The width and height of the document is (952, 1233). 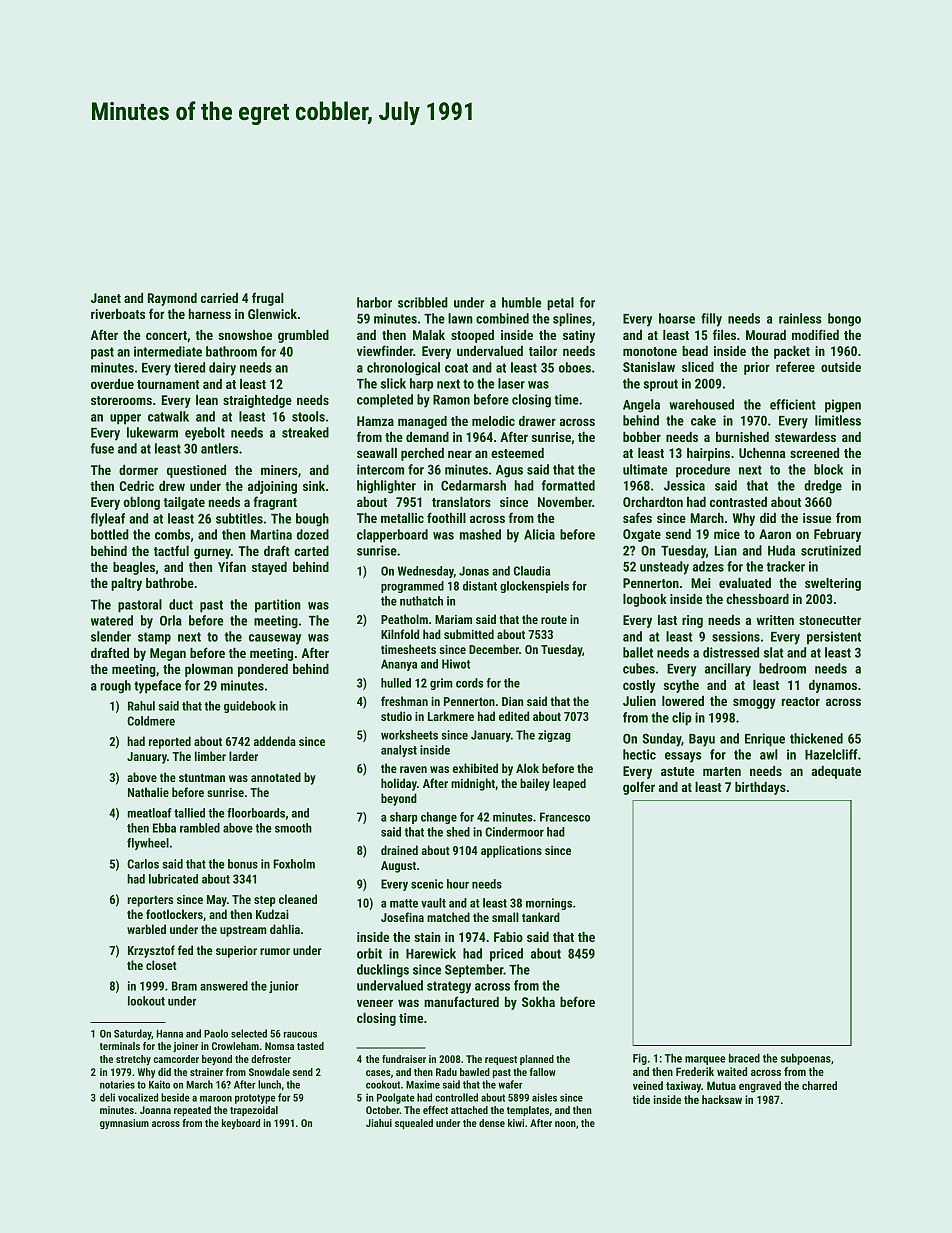 I want to click on scenic, so click(x=427, y=884).
